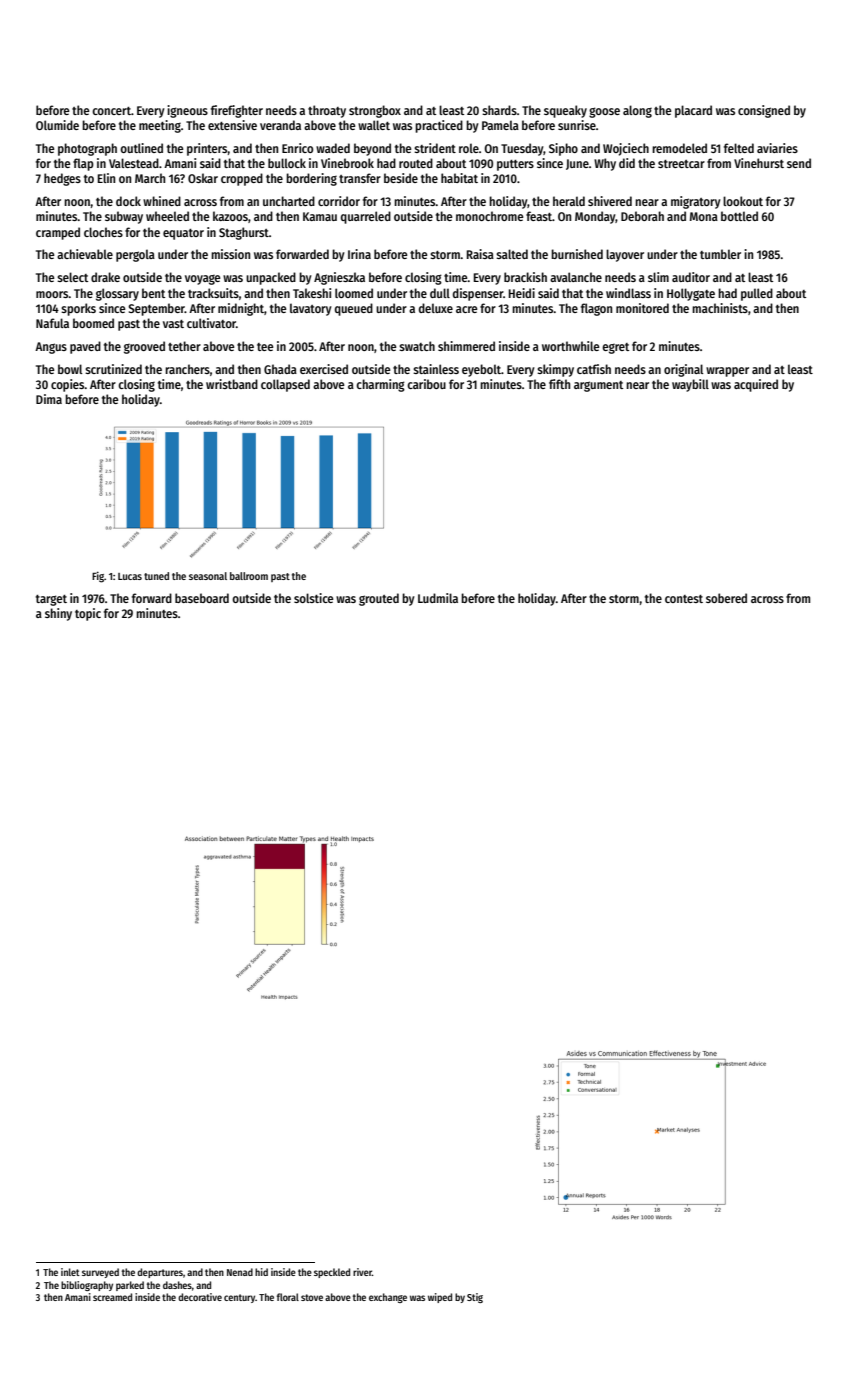  I want to click on contest, so click(684, 599).
